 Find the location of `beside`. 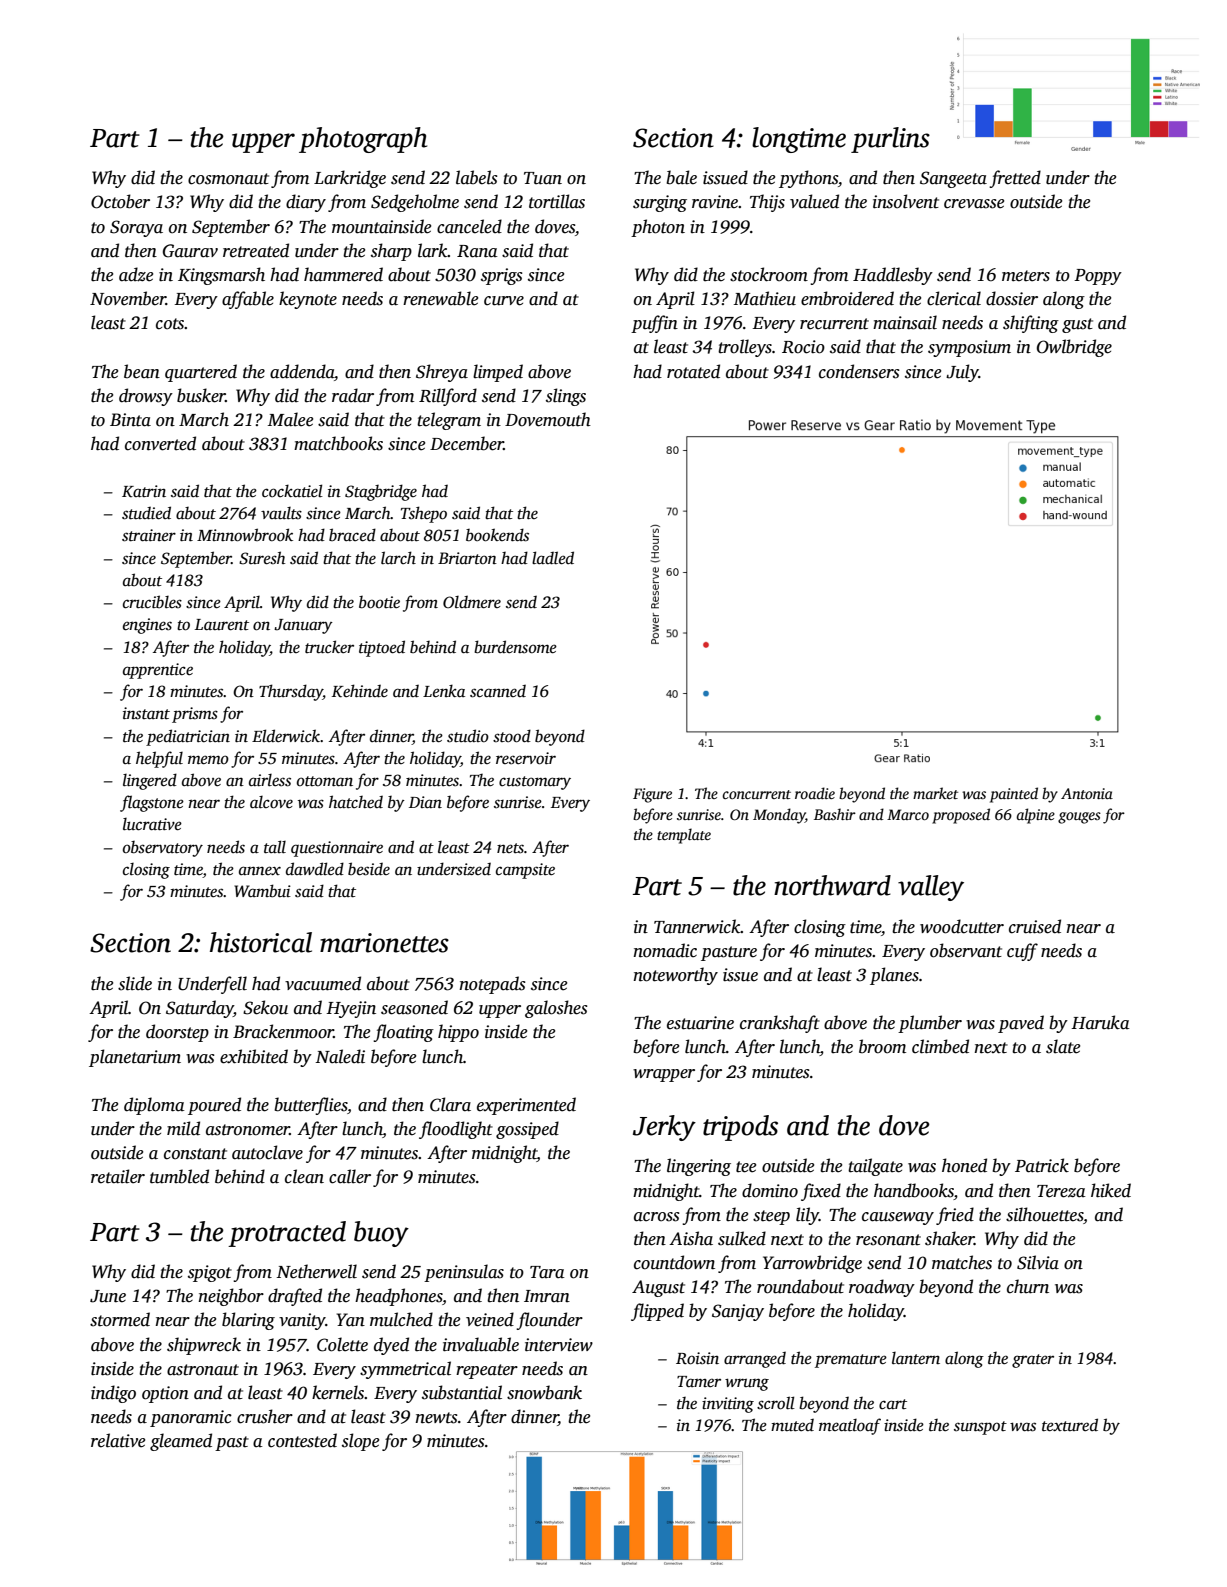

beside is located at coordinates (369, 869).
